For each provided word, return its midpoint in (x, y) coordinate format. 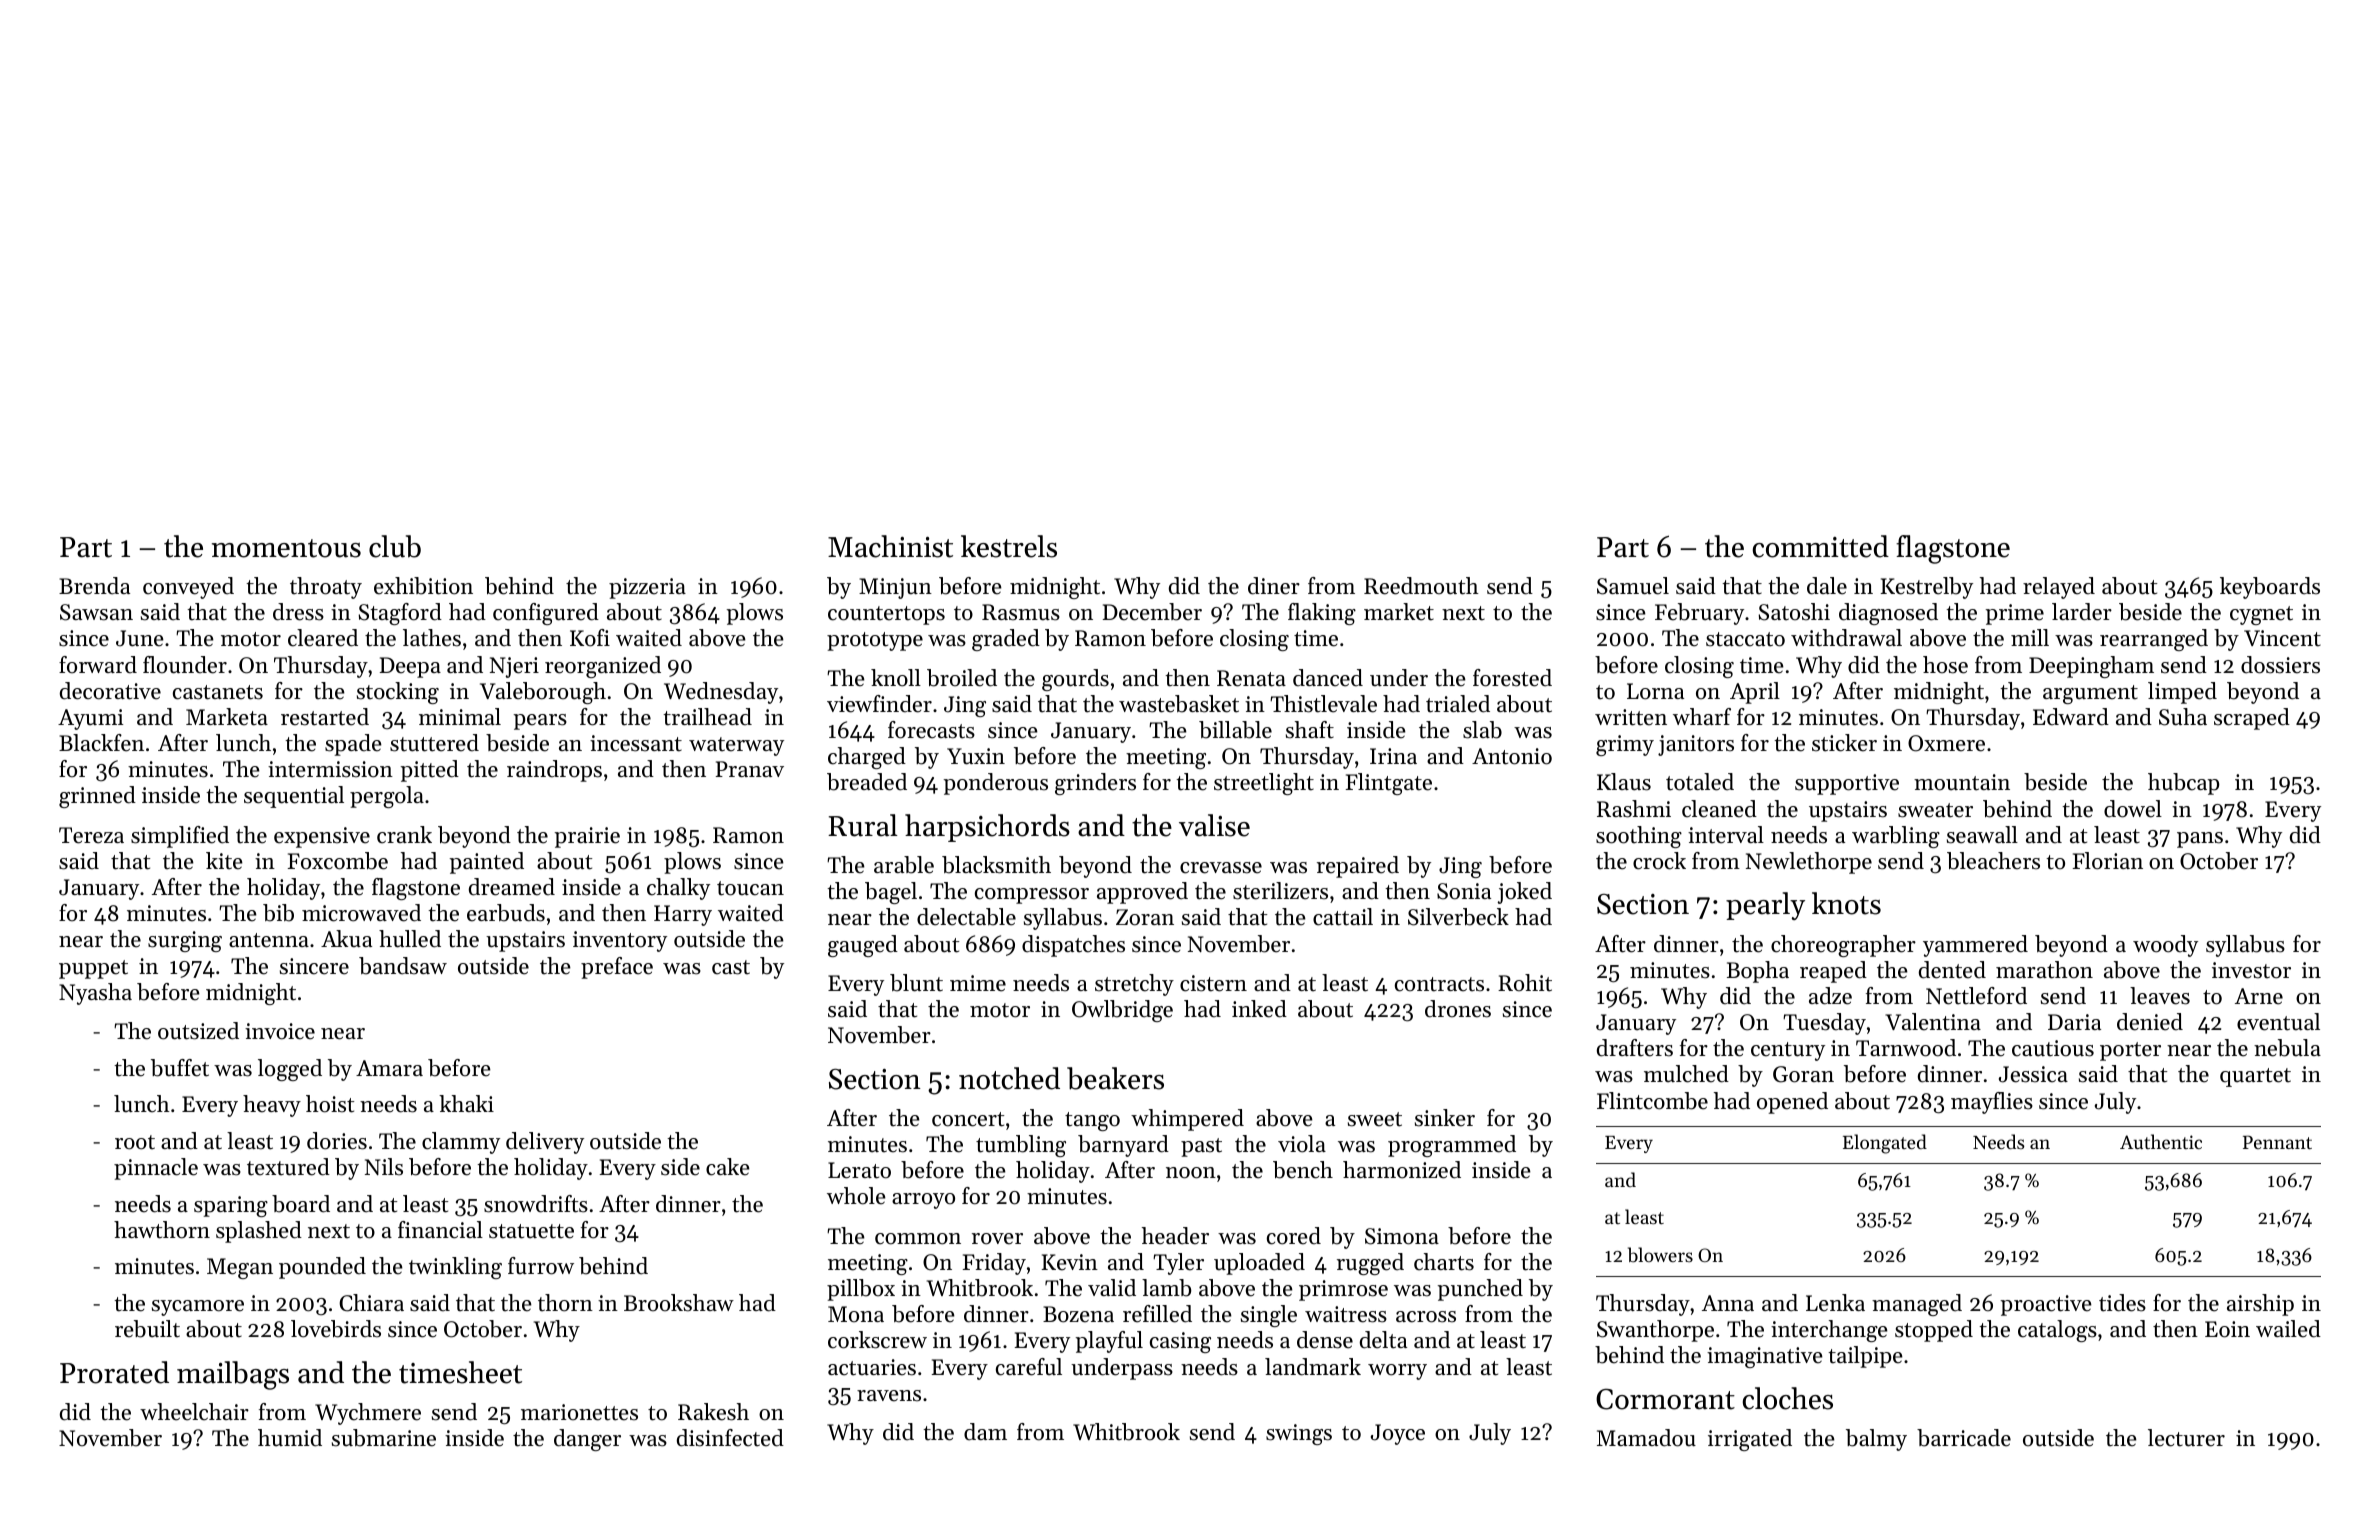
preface (617, 968)
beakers (1115, 1078)
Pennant (2277, 1142)
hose (1945, 665)
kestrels (1009, 546)
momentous (286, 548)
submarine (384, 1438)
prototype (875, 641)
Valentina (1933, 1022)
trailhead (707, 717)
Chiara (371, 1303)
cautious (2053, 1048)
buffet (180, 1068)
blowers (1660, 1254)
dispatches (1073, 946)
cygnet (2261, 615)
